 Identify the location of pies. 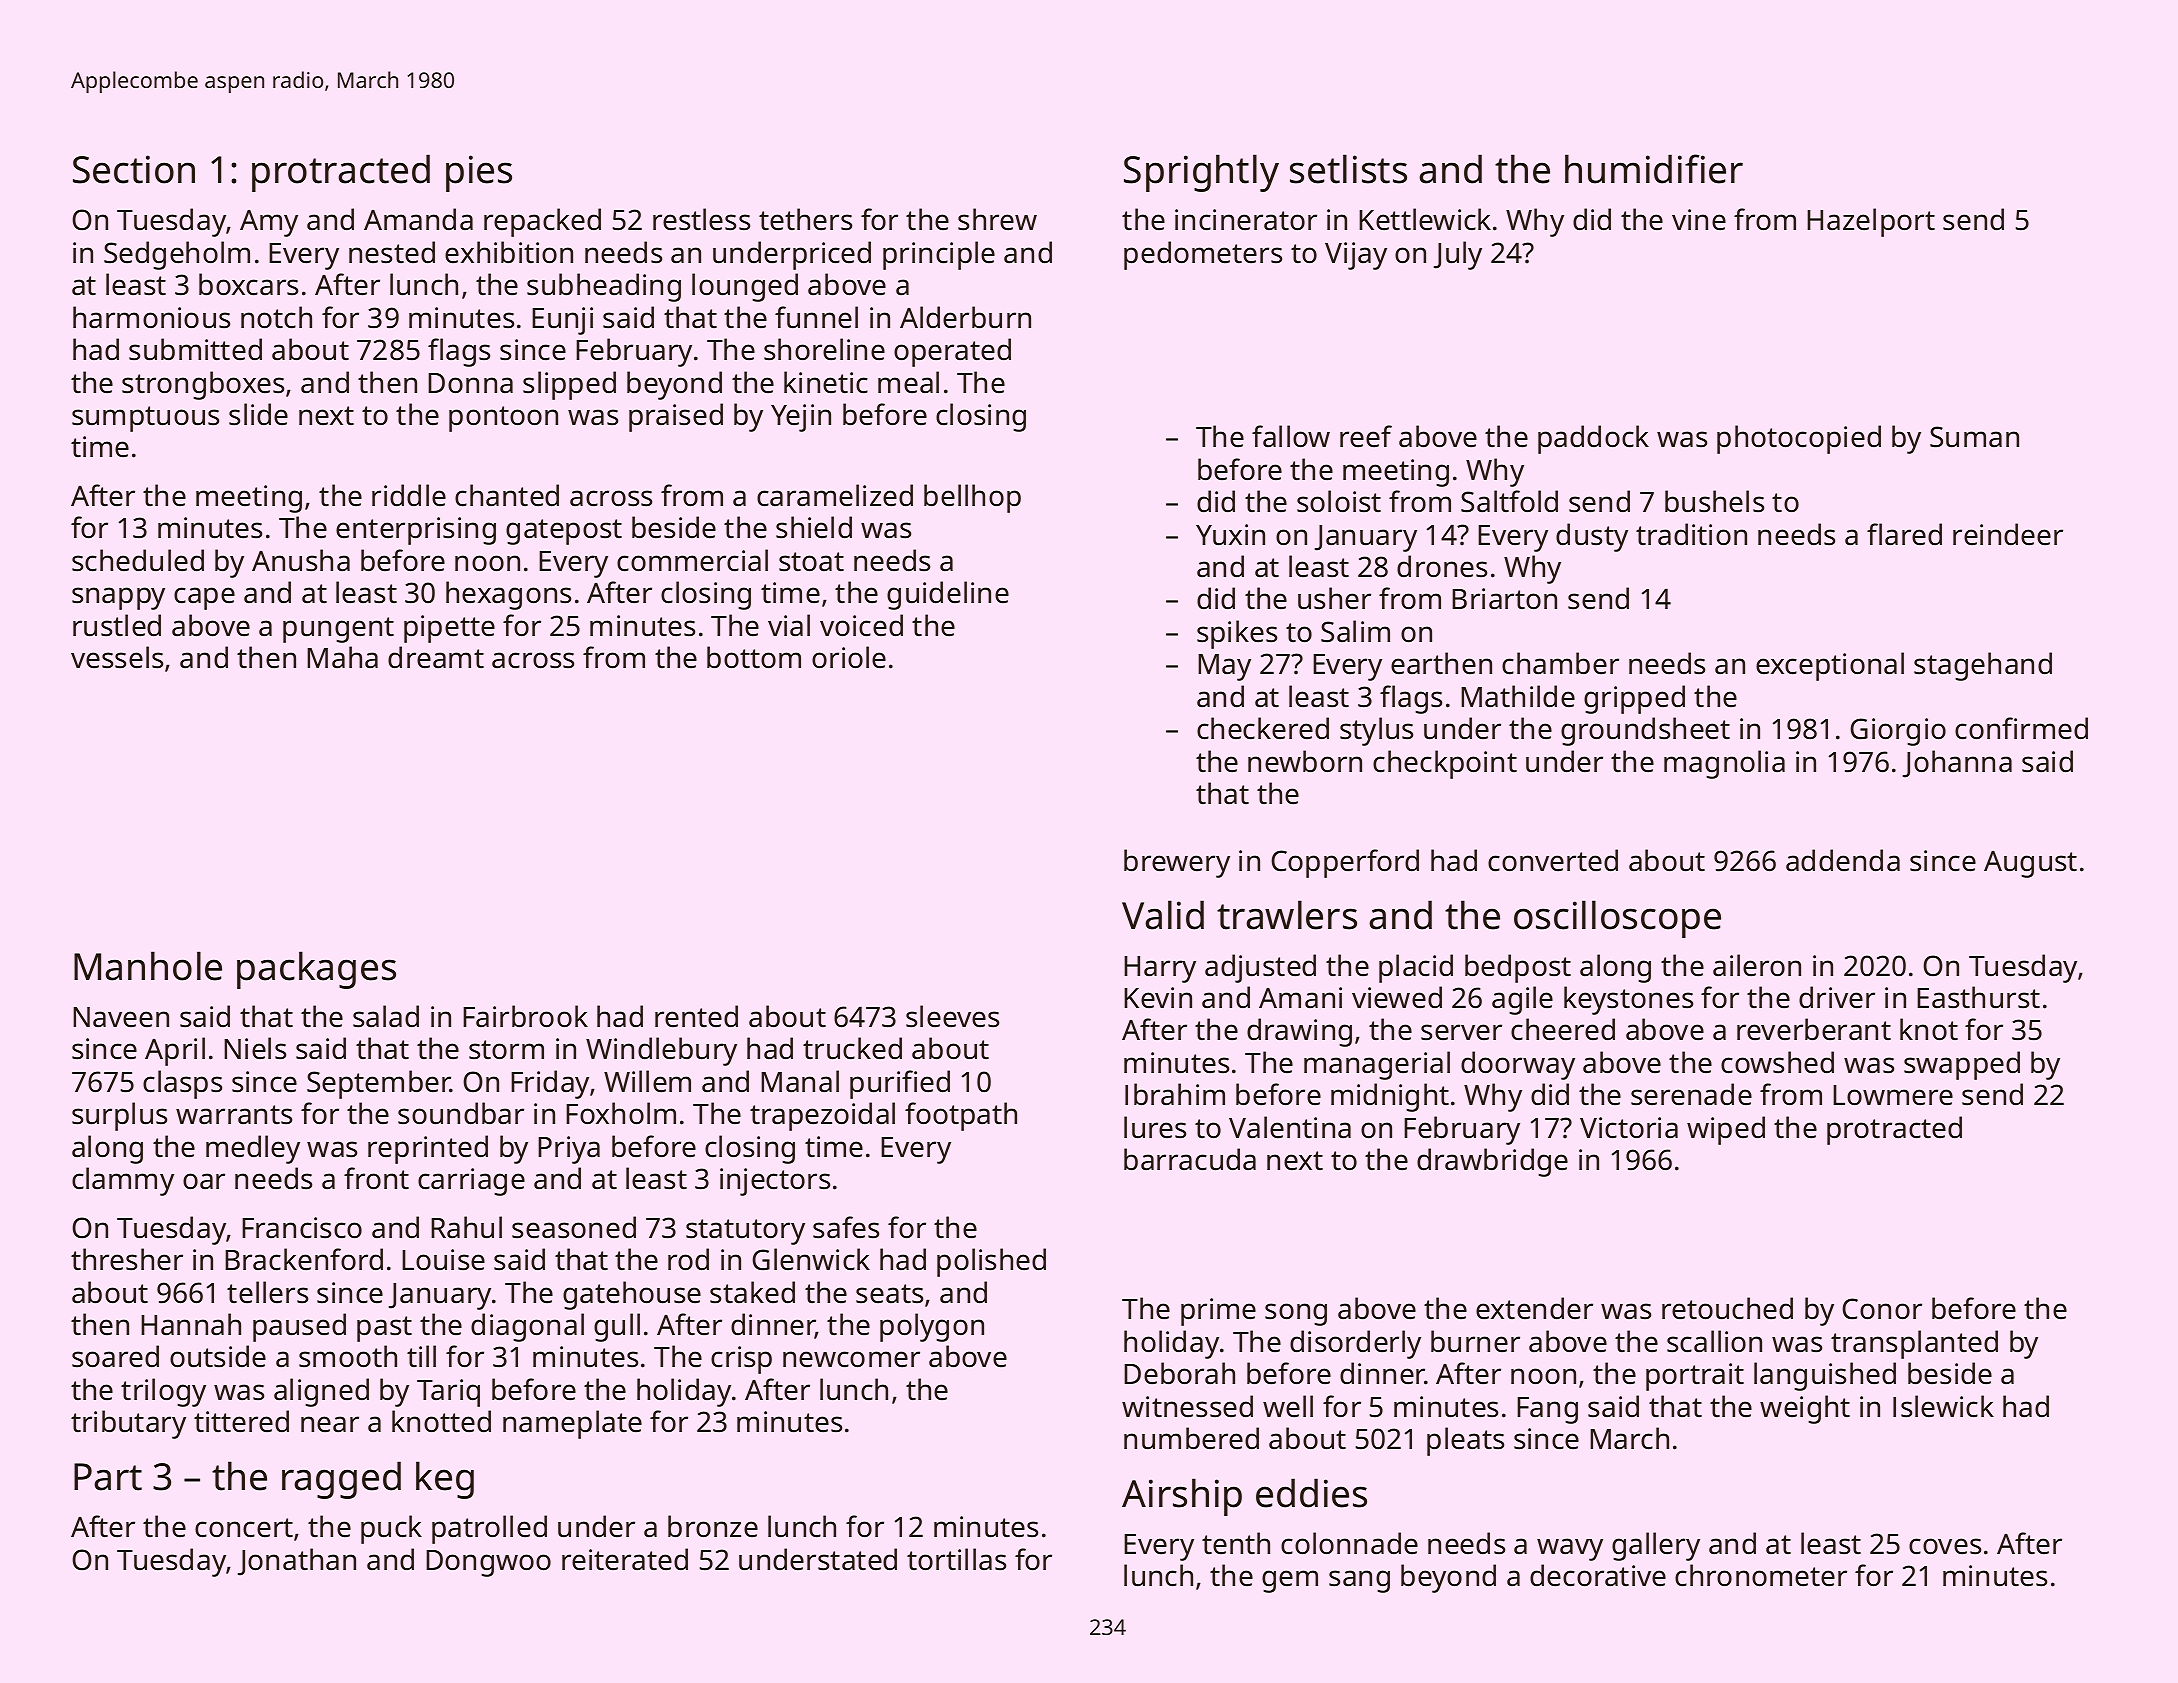
(479, 173).
